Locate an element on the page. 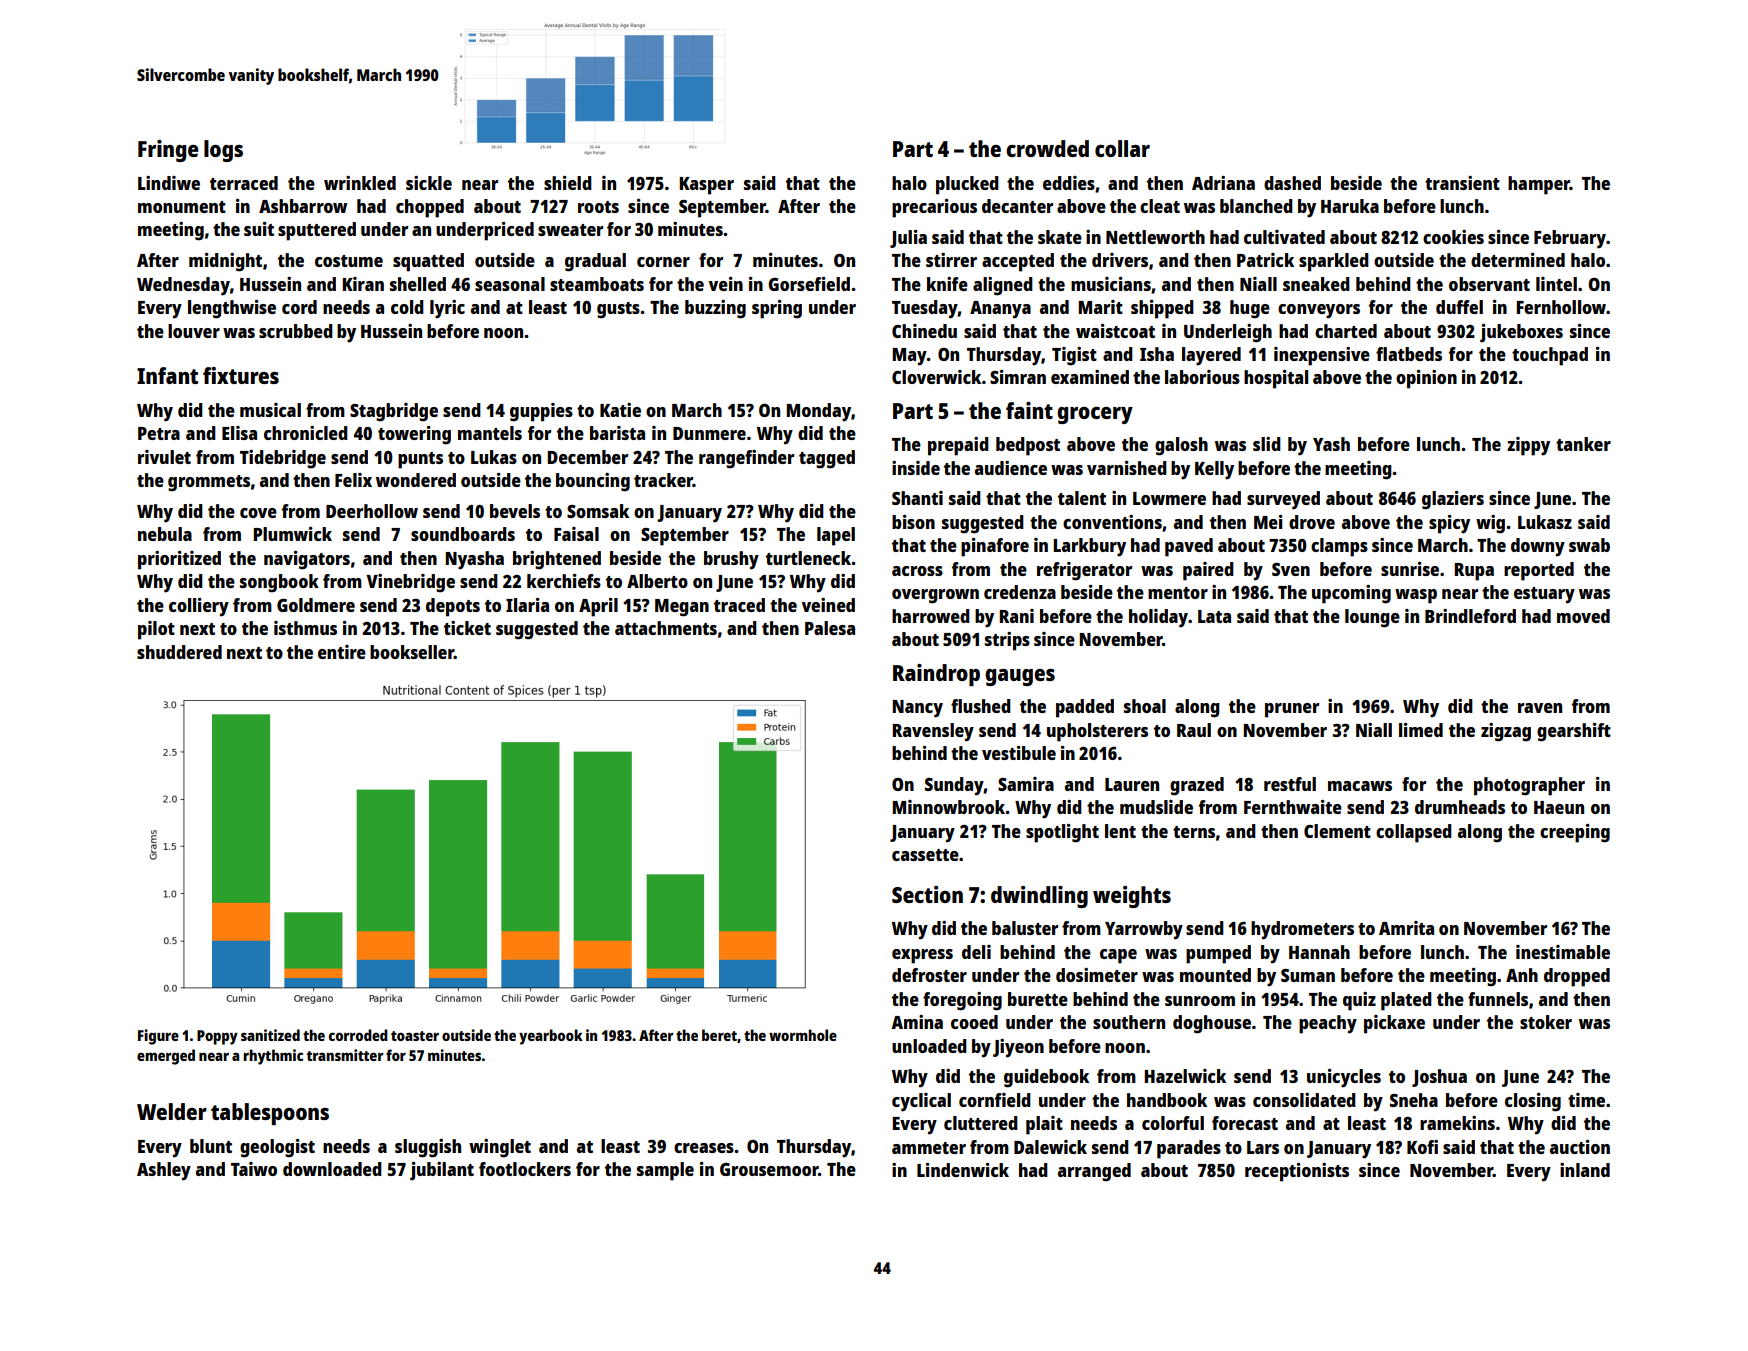  vestibule is located at coordinates (1019, 753).
